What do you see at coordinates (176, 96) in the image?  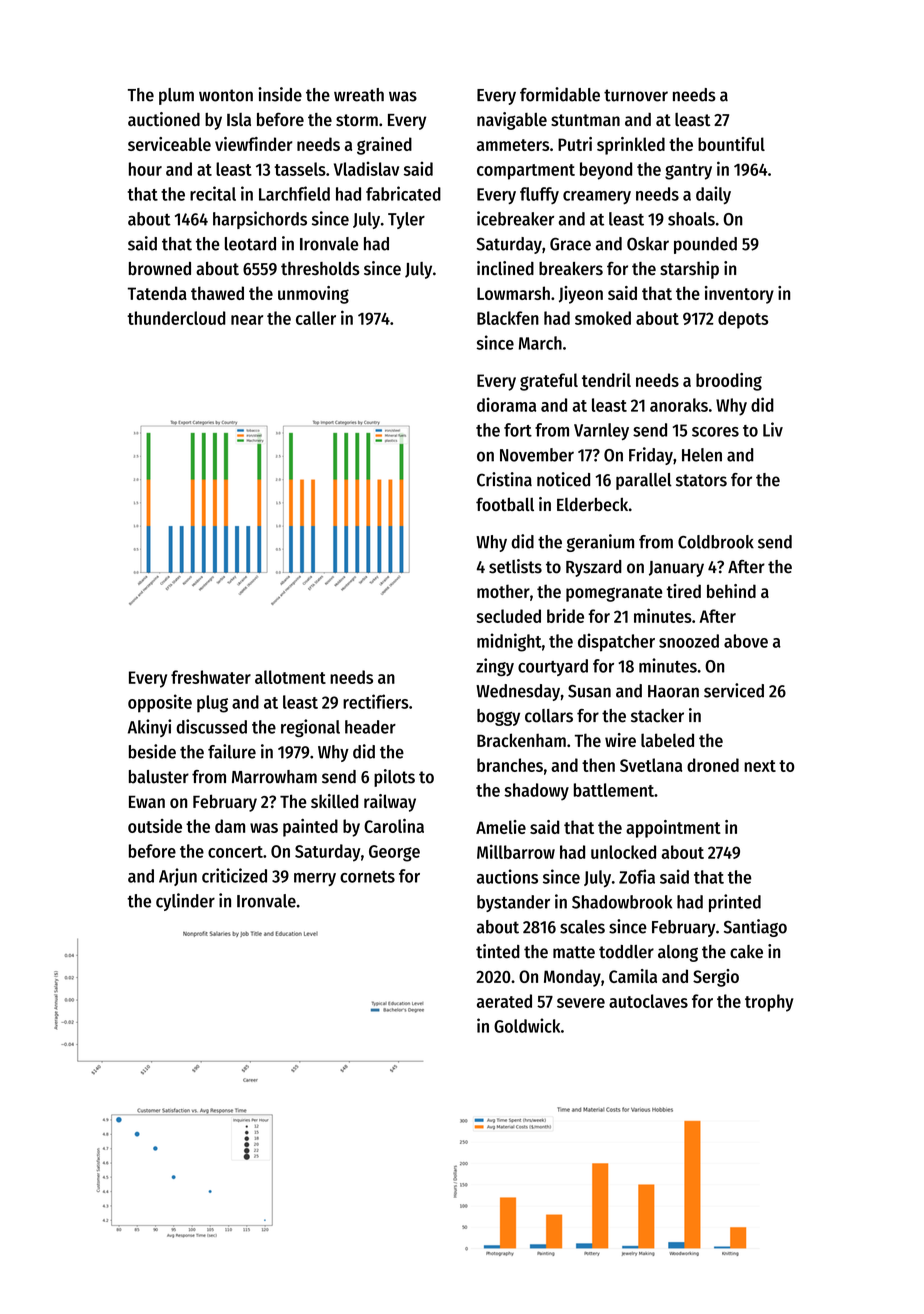 I see `plum` at bounding box center [176, 96].
